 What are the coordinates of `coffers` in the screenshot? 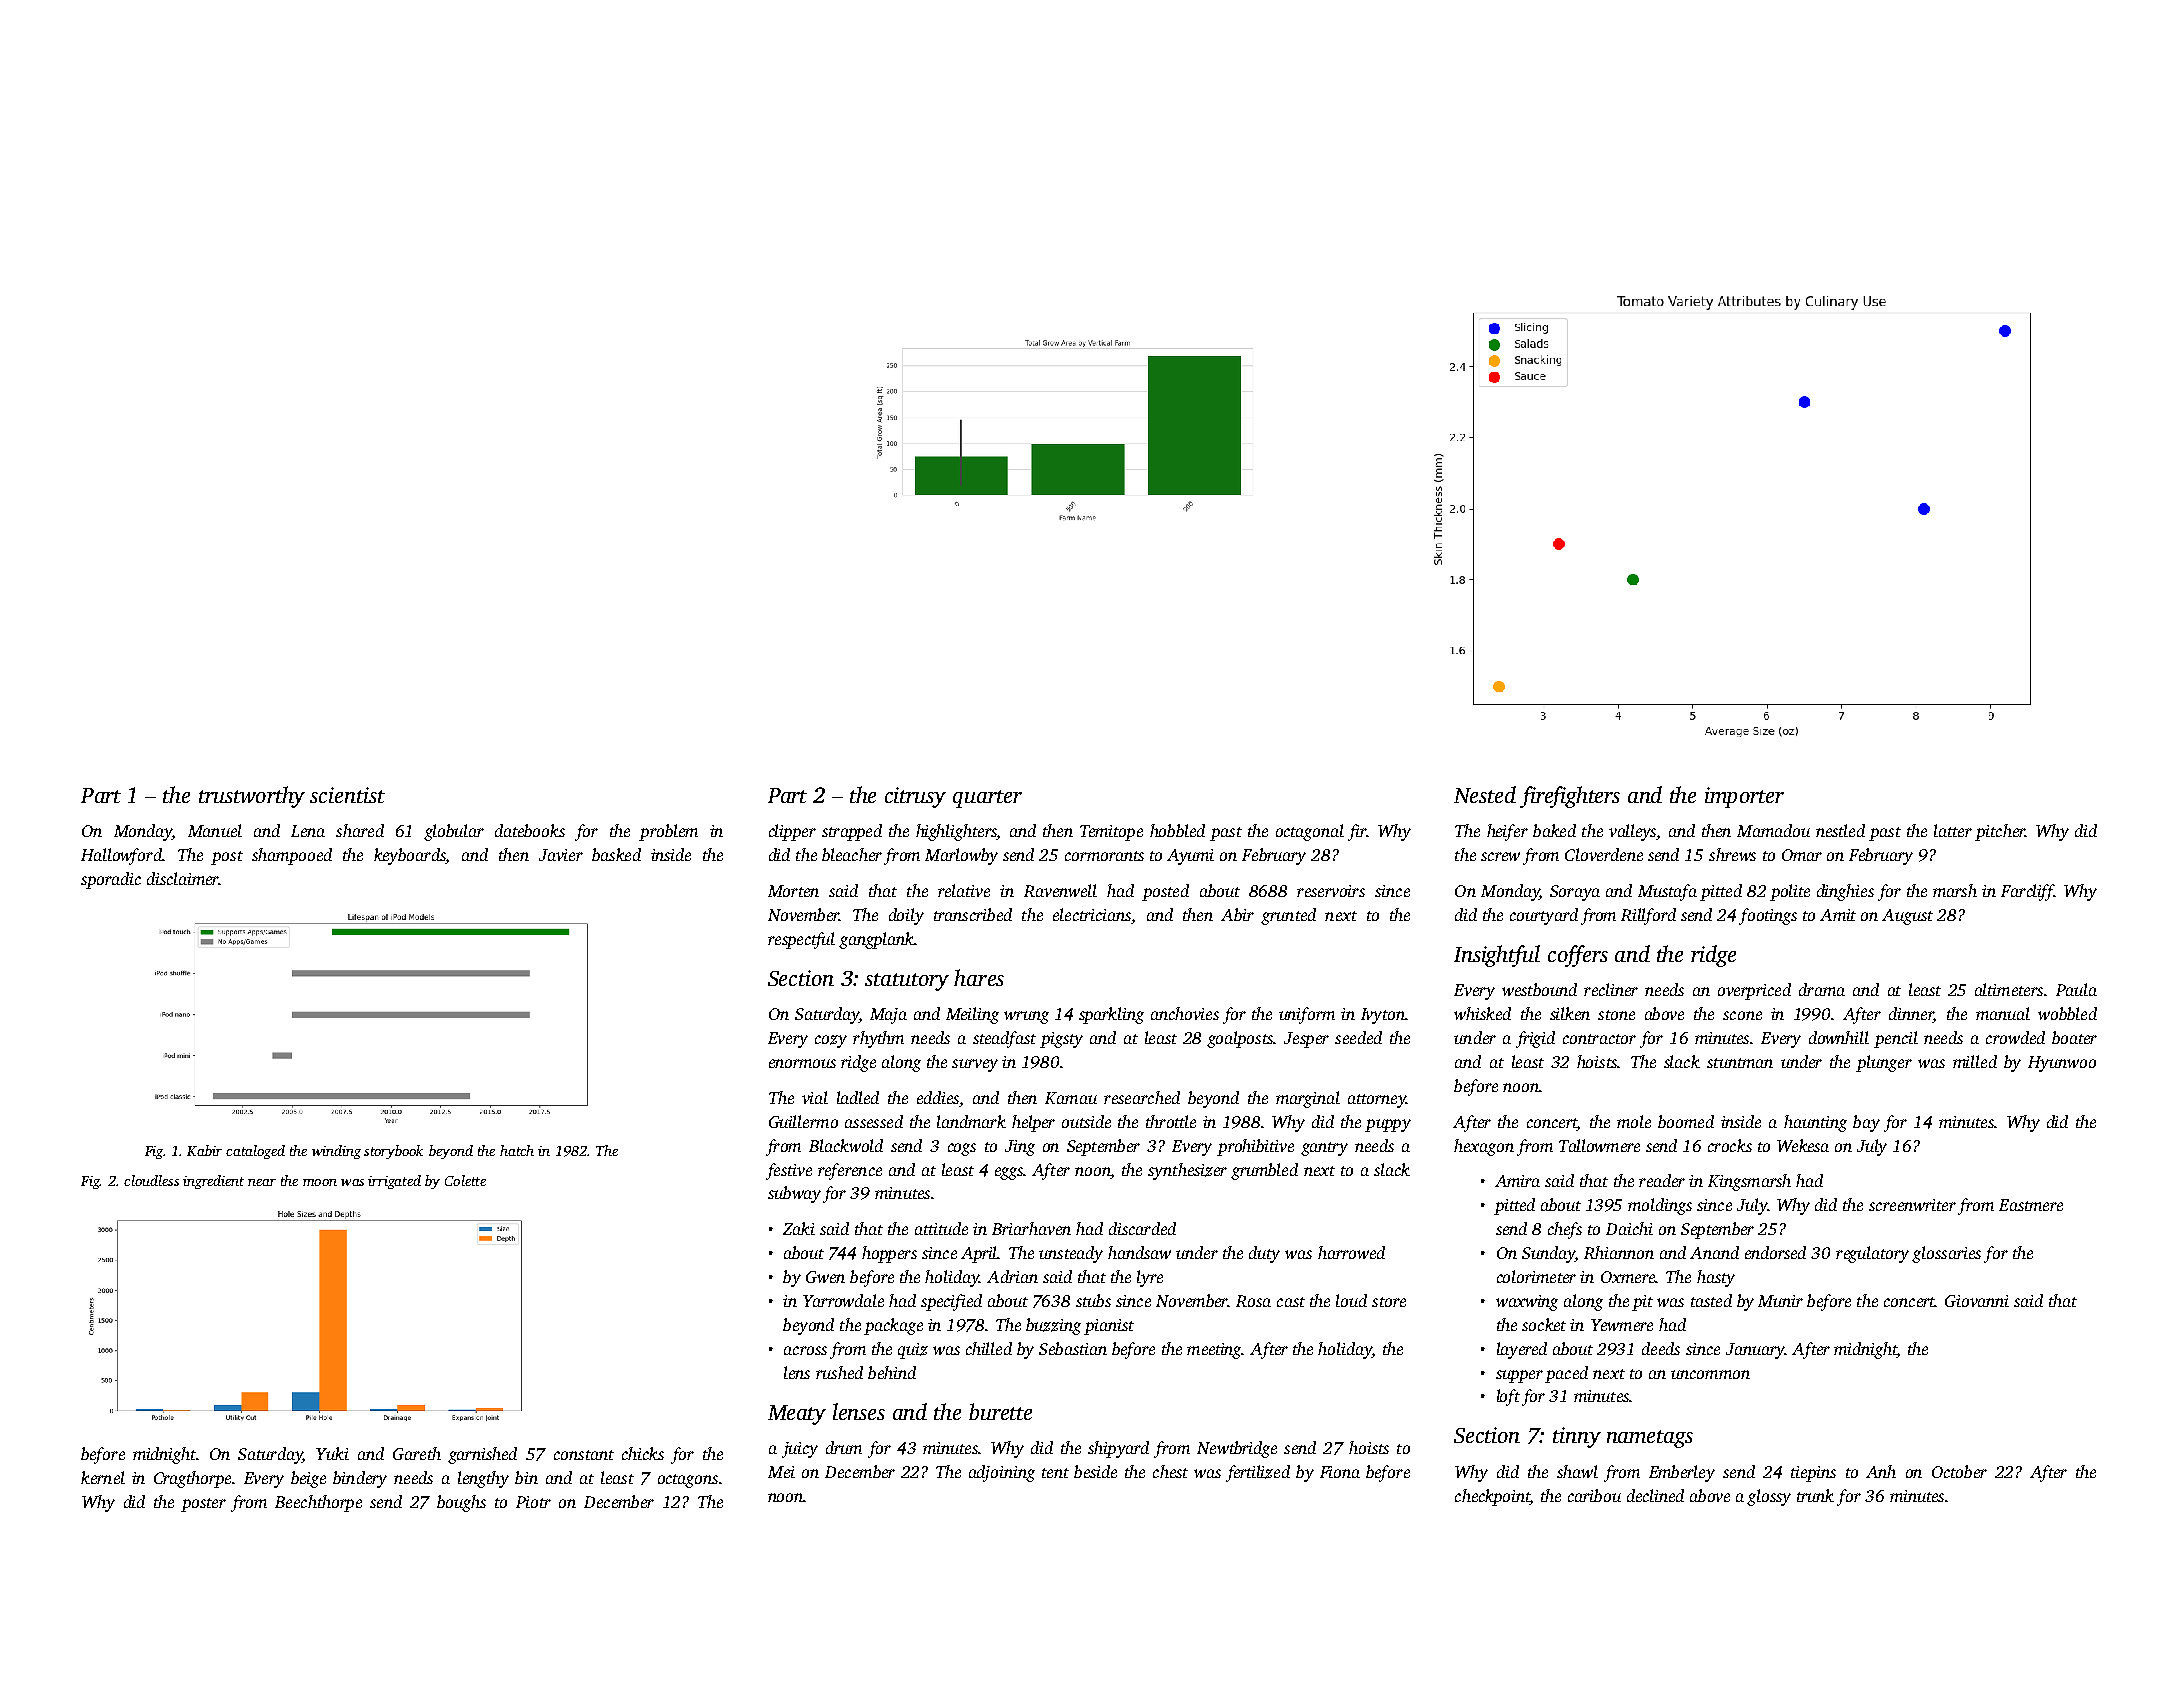 It's located at (1578, 956).
